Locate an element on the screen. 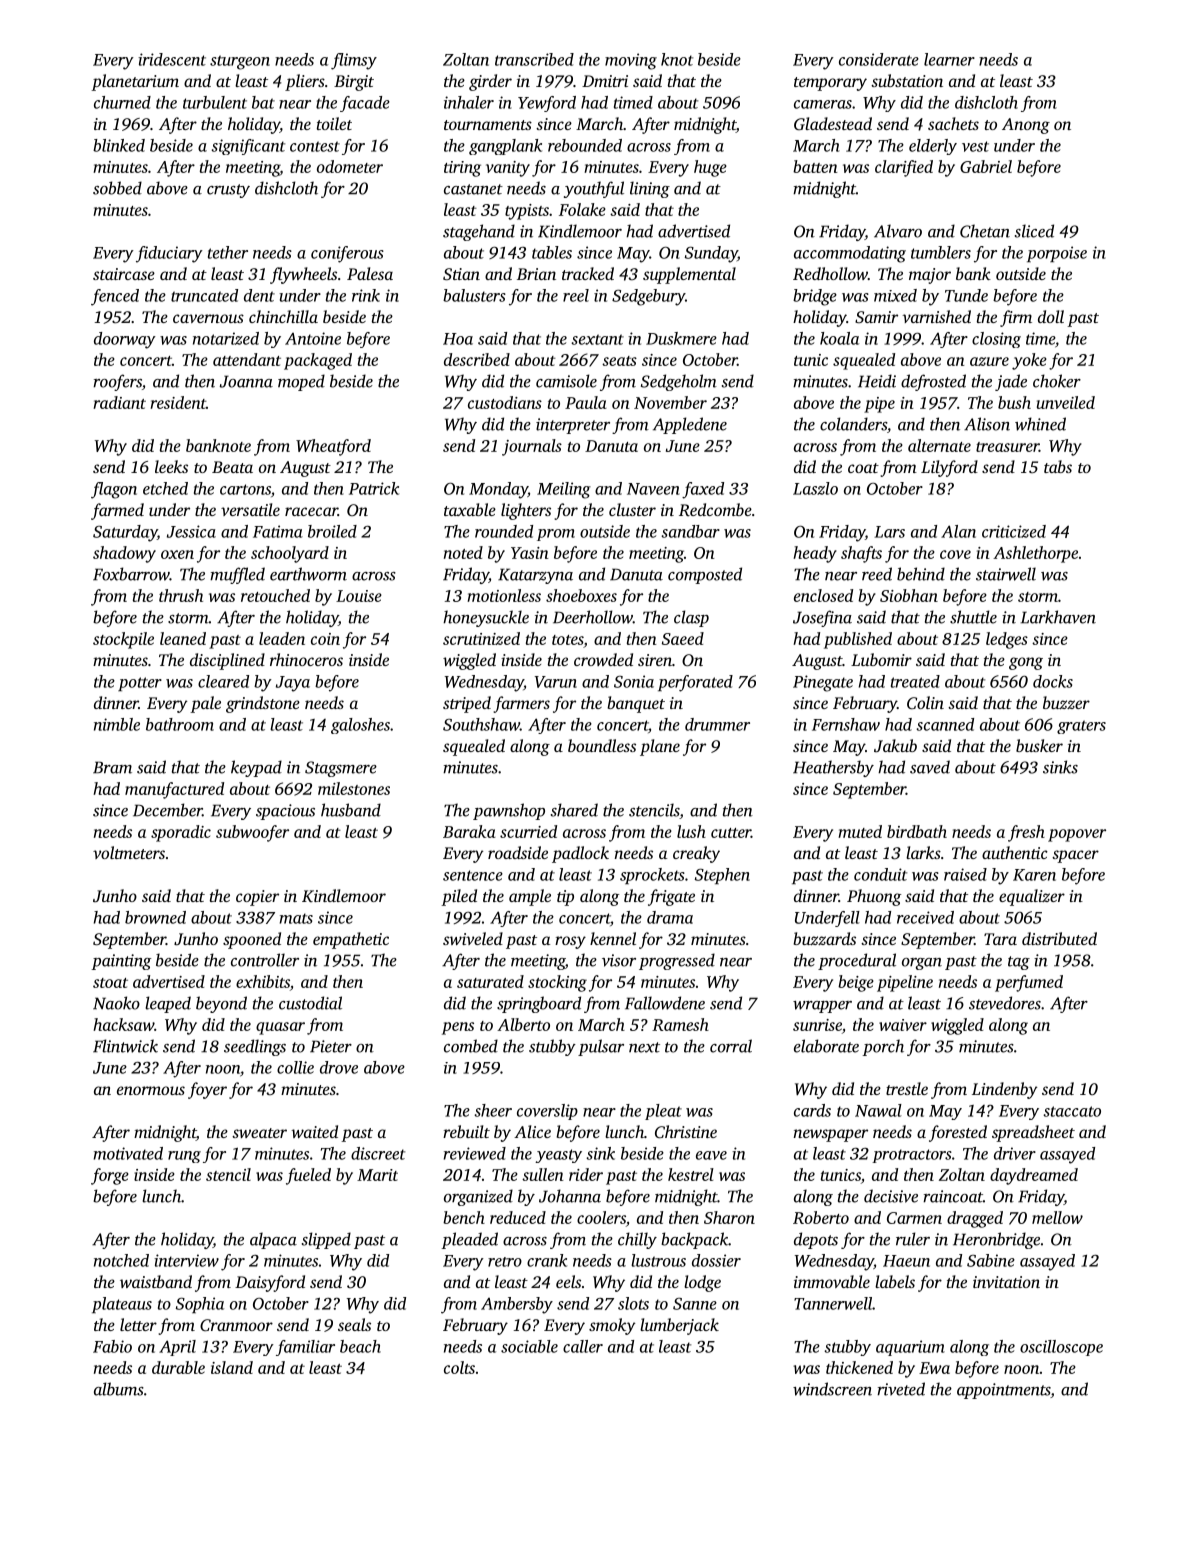 This screenshot has width=1200, height=1553. broiled is located at coordinates (332, 531).
